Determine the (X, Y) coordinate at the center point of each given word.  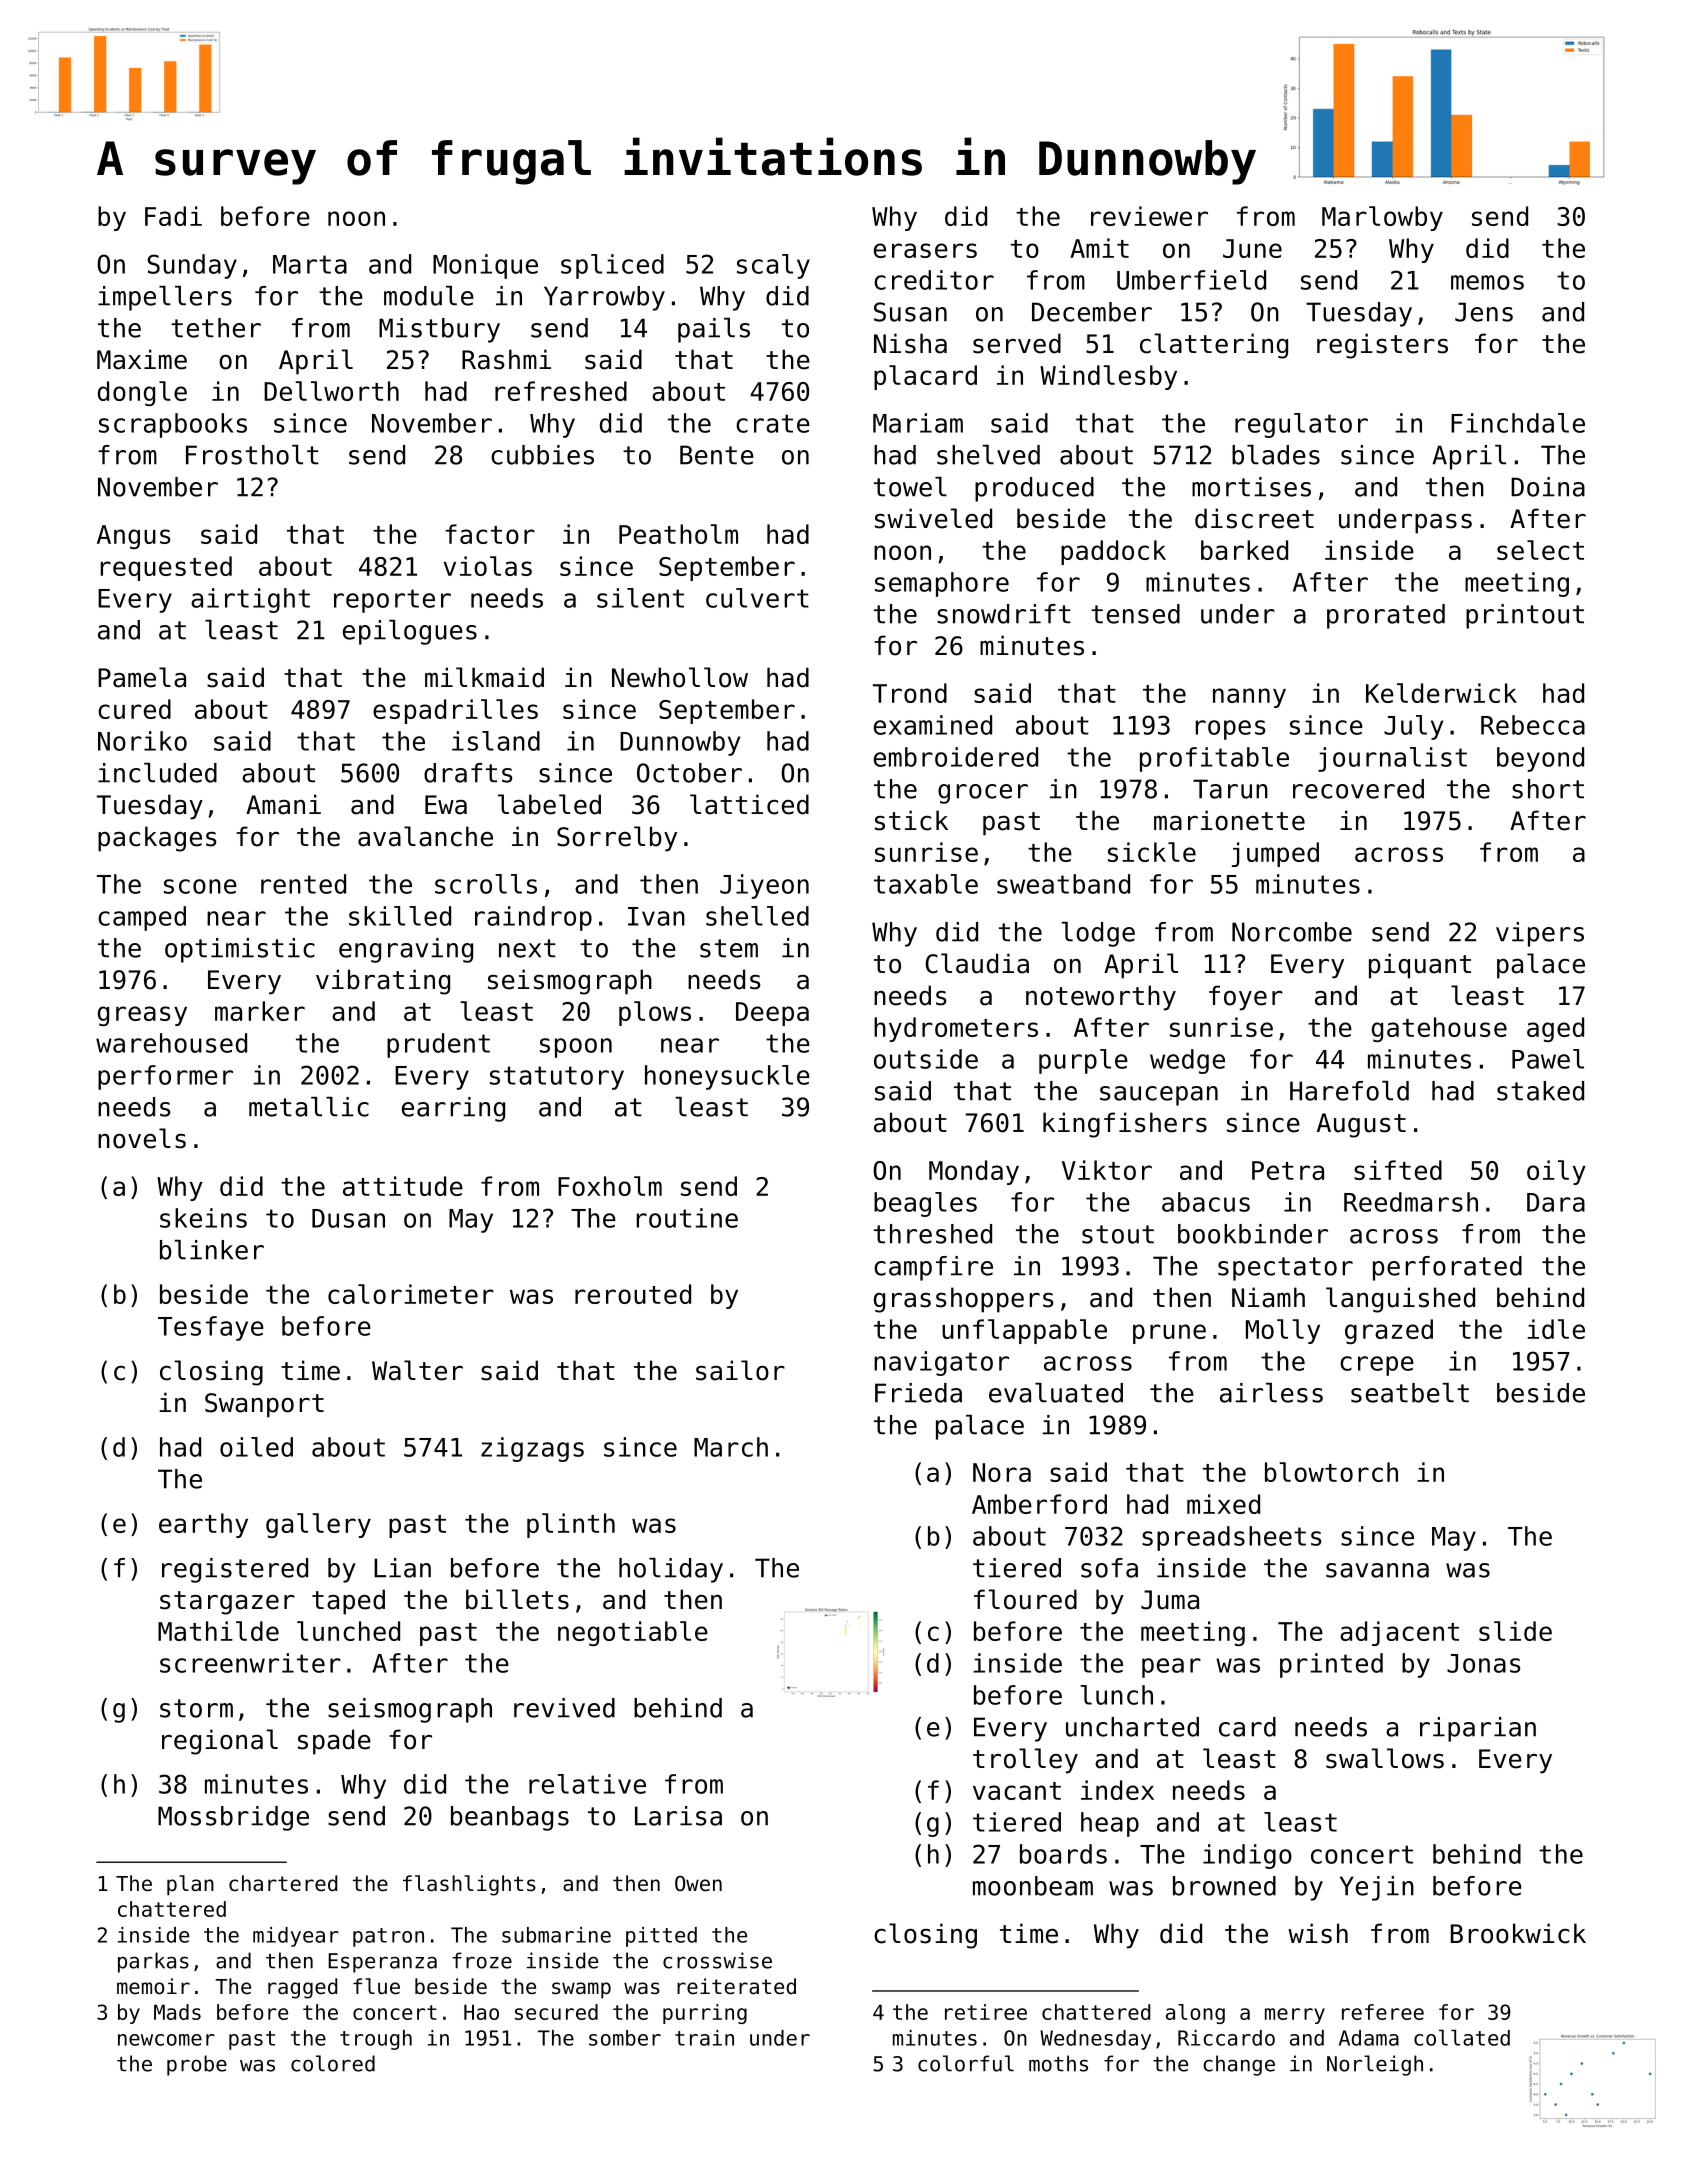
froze (482, 1960)
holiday (671, 1570)
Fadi (173, 216)
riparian (1478, 1729)
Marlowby (1382, 218)
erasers (925, 250)
